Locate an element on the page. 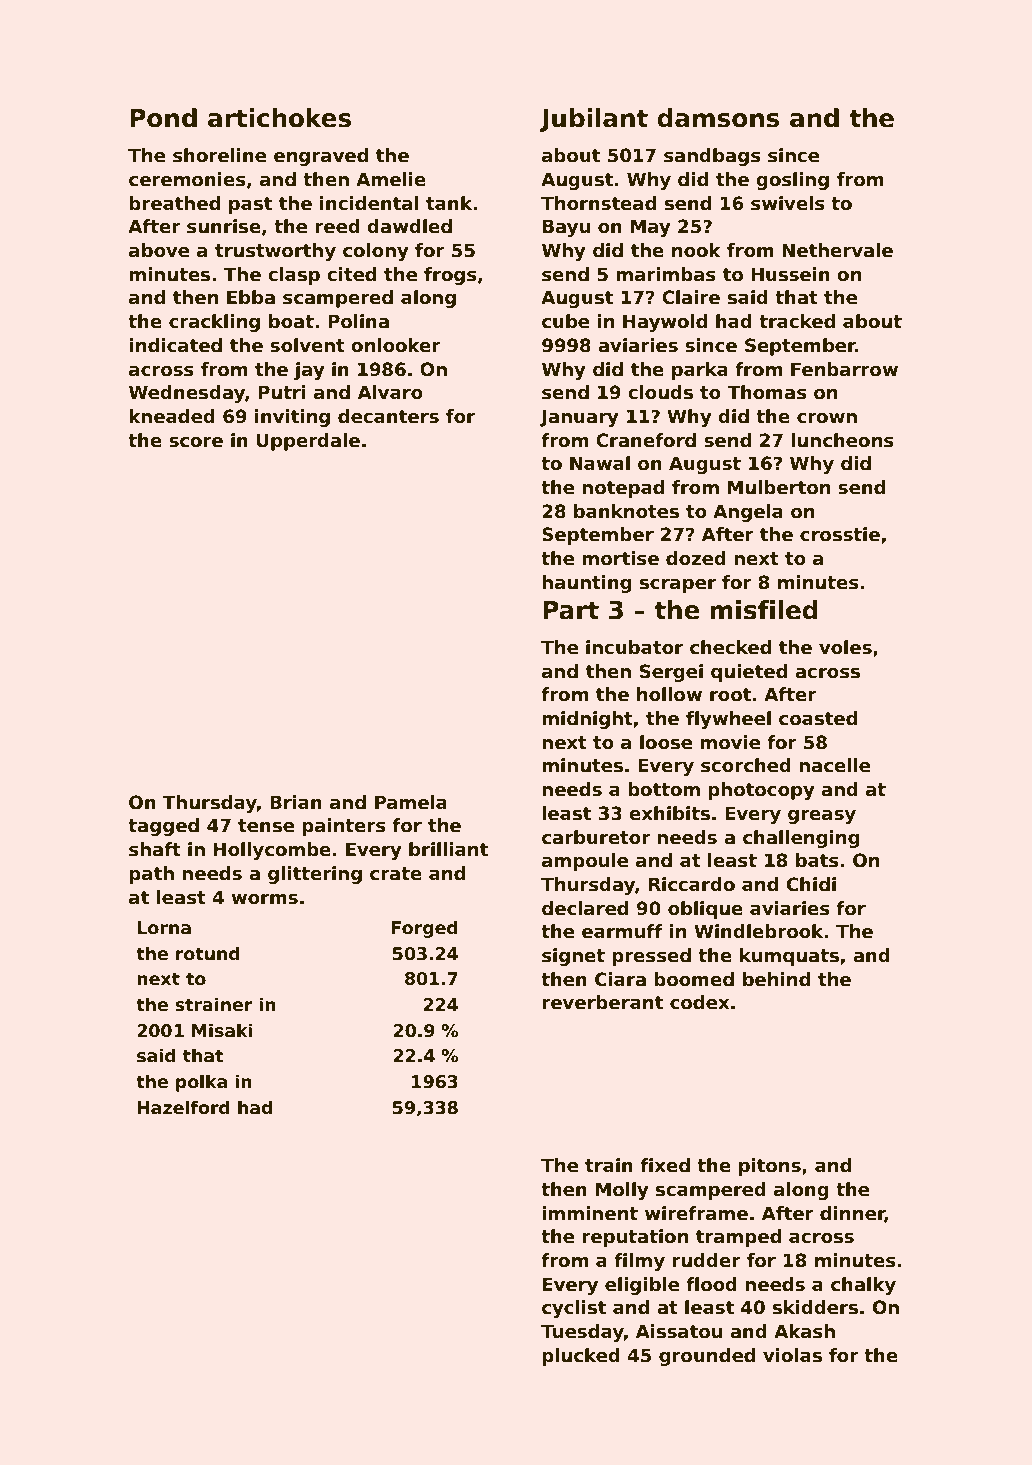  crosstie is located at coordinates (840, 534).
